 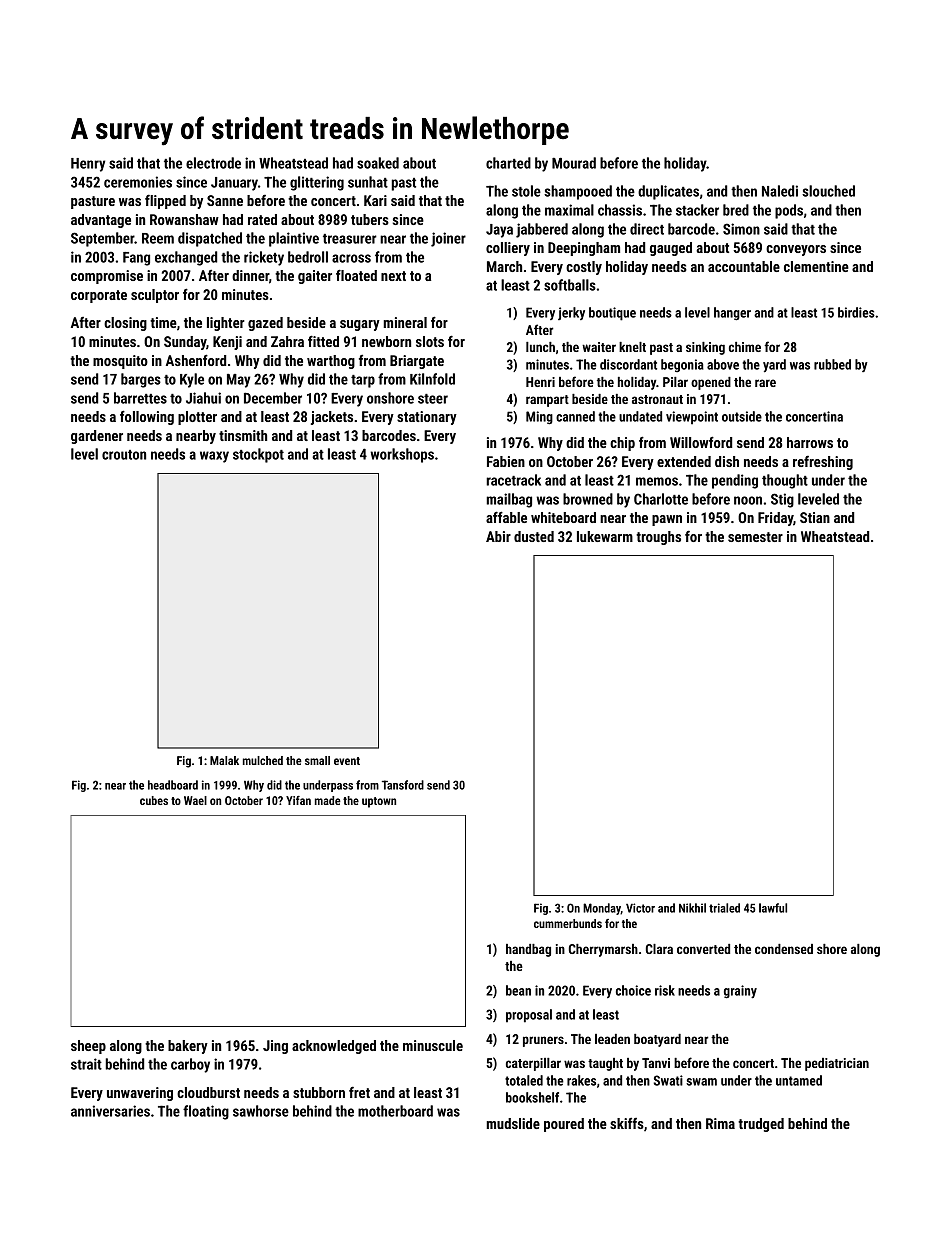 What do you see at coordinates (110, 1111) in the page?
I see `anniversaries` at bounding box center [110, 1111].
